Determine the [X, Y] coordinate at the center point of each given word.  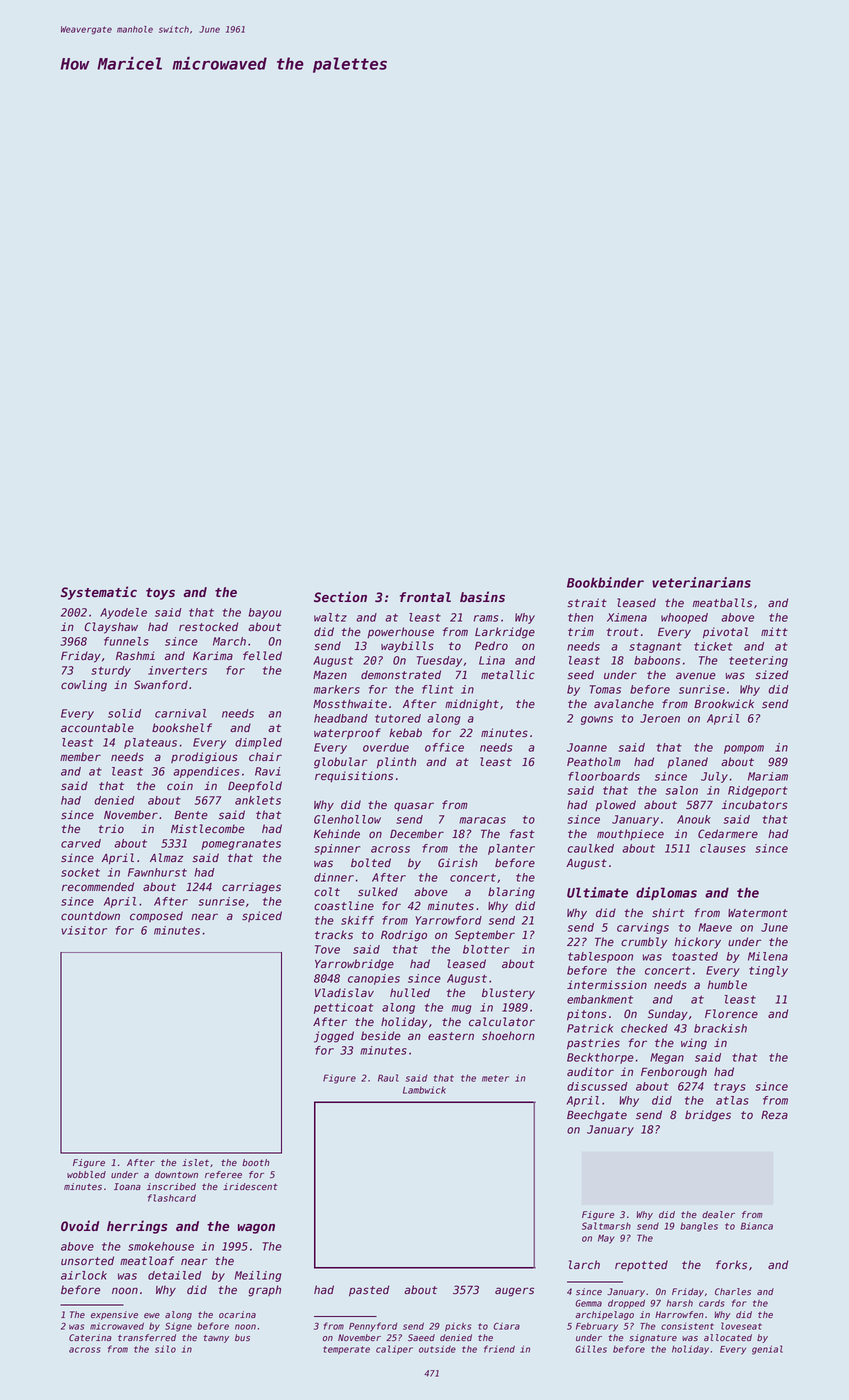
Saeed [421, 1337]
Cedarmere [728, 834]
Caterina [90, 1338]
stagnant [655, 648]
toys [160, 594]
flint [438, 689]
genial [767, 1350]
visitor [84, 930]
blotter [486, 949]
